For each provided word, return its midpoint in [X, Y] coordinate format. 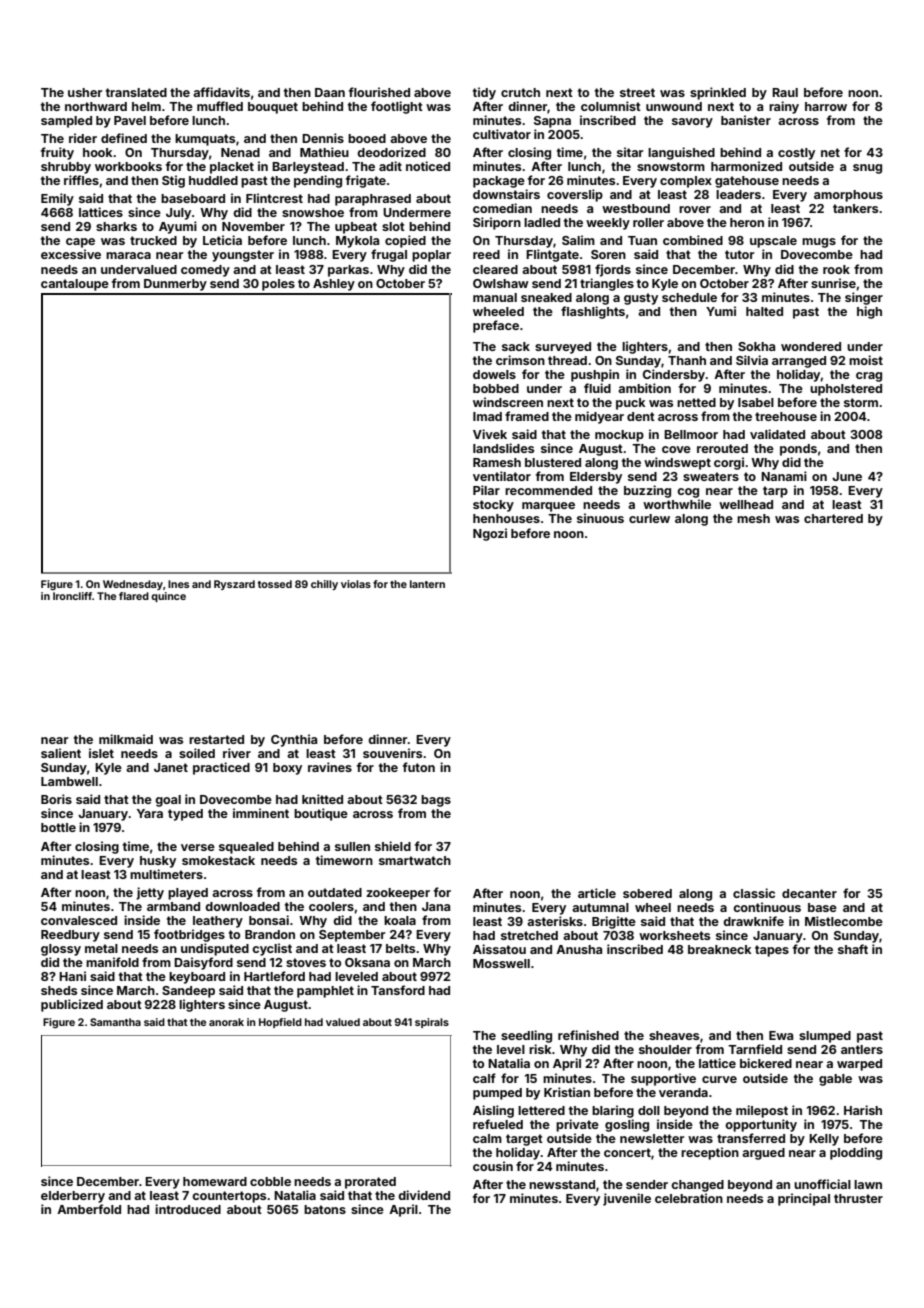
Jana [436, 906]
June [847, 476]
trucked [153, 240]
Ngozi [490, 534]
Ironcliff [72, 596]
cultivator [502, 134]
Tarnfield [755, 1049]
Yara [150, 813]
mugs [819, 243]
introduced [188, 1209]
